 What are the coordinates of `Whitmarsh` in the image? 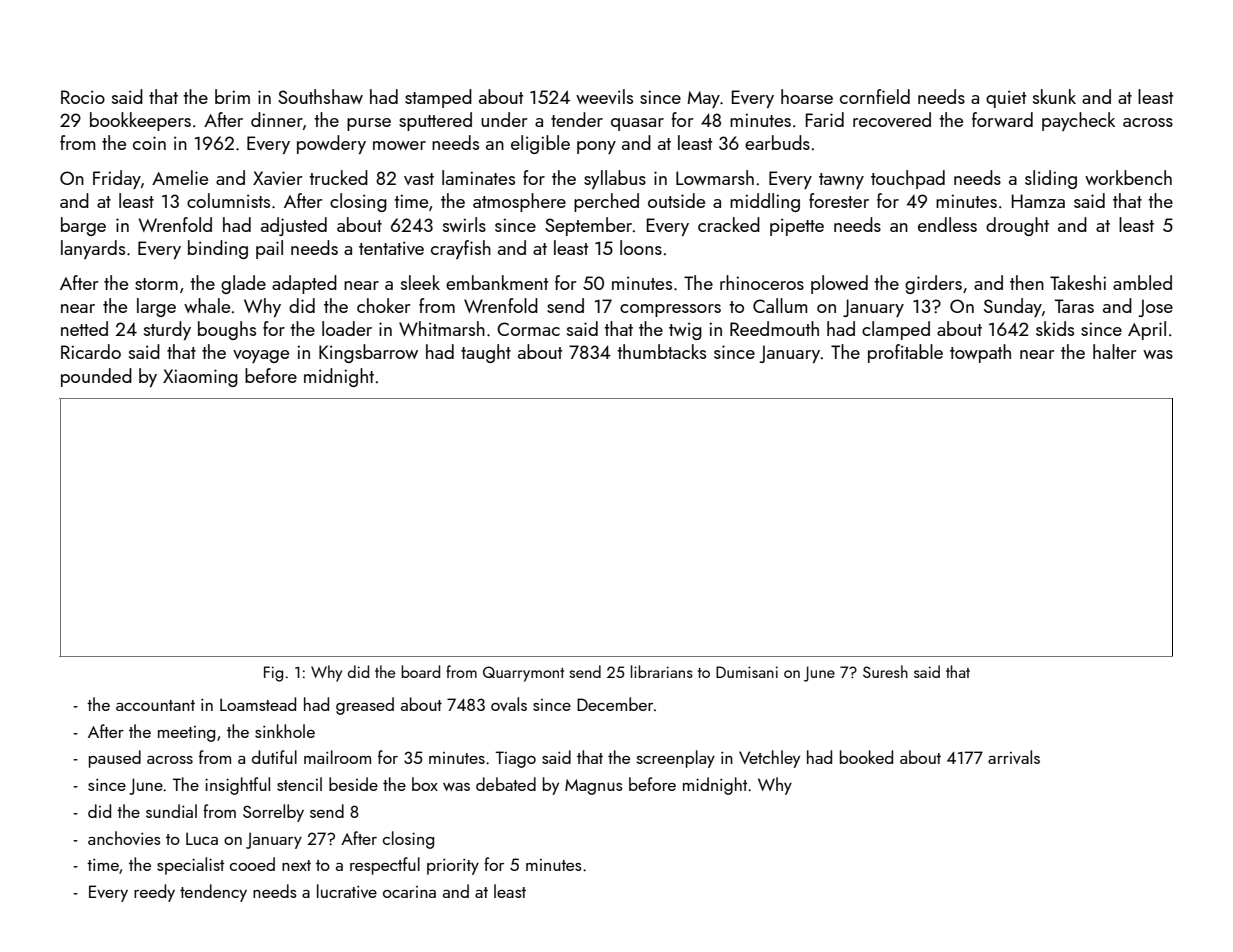 It's located at (442, 328).
